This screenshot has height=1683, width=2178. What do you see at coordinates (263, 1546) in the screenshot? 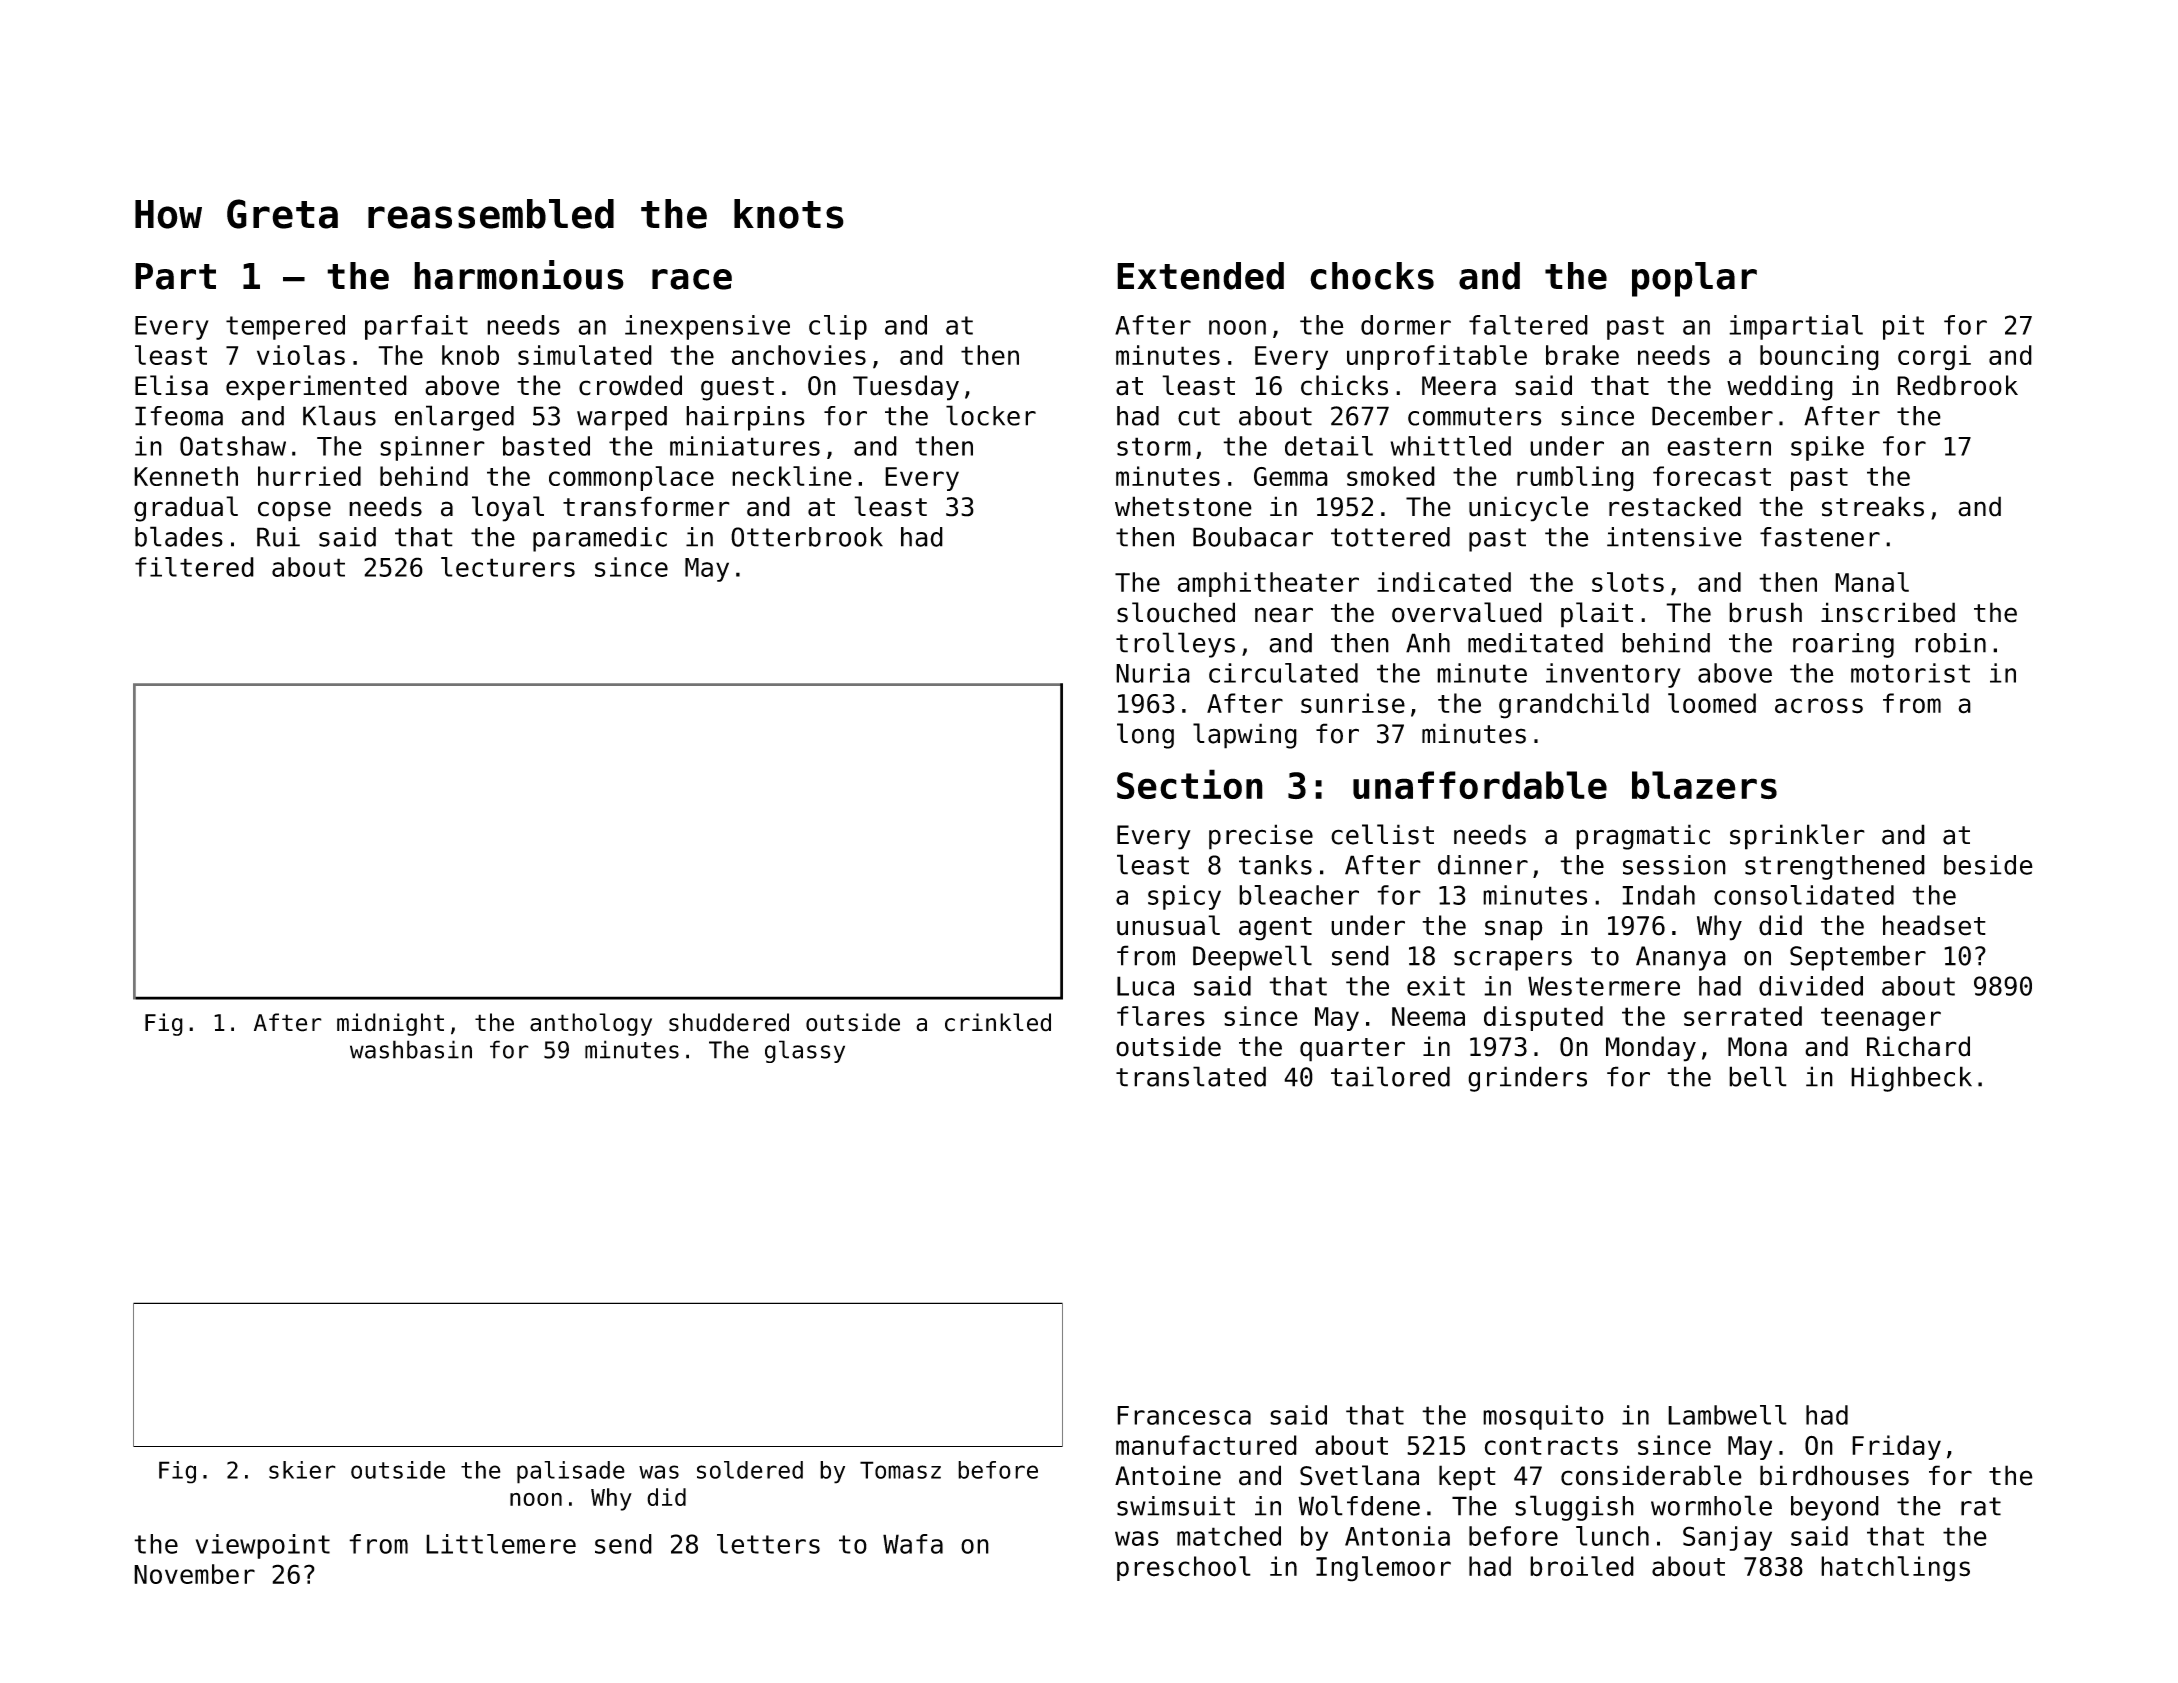
I see `viewpoint` at bounding box center [263, 1546].
